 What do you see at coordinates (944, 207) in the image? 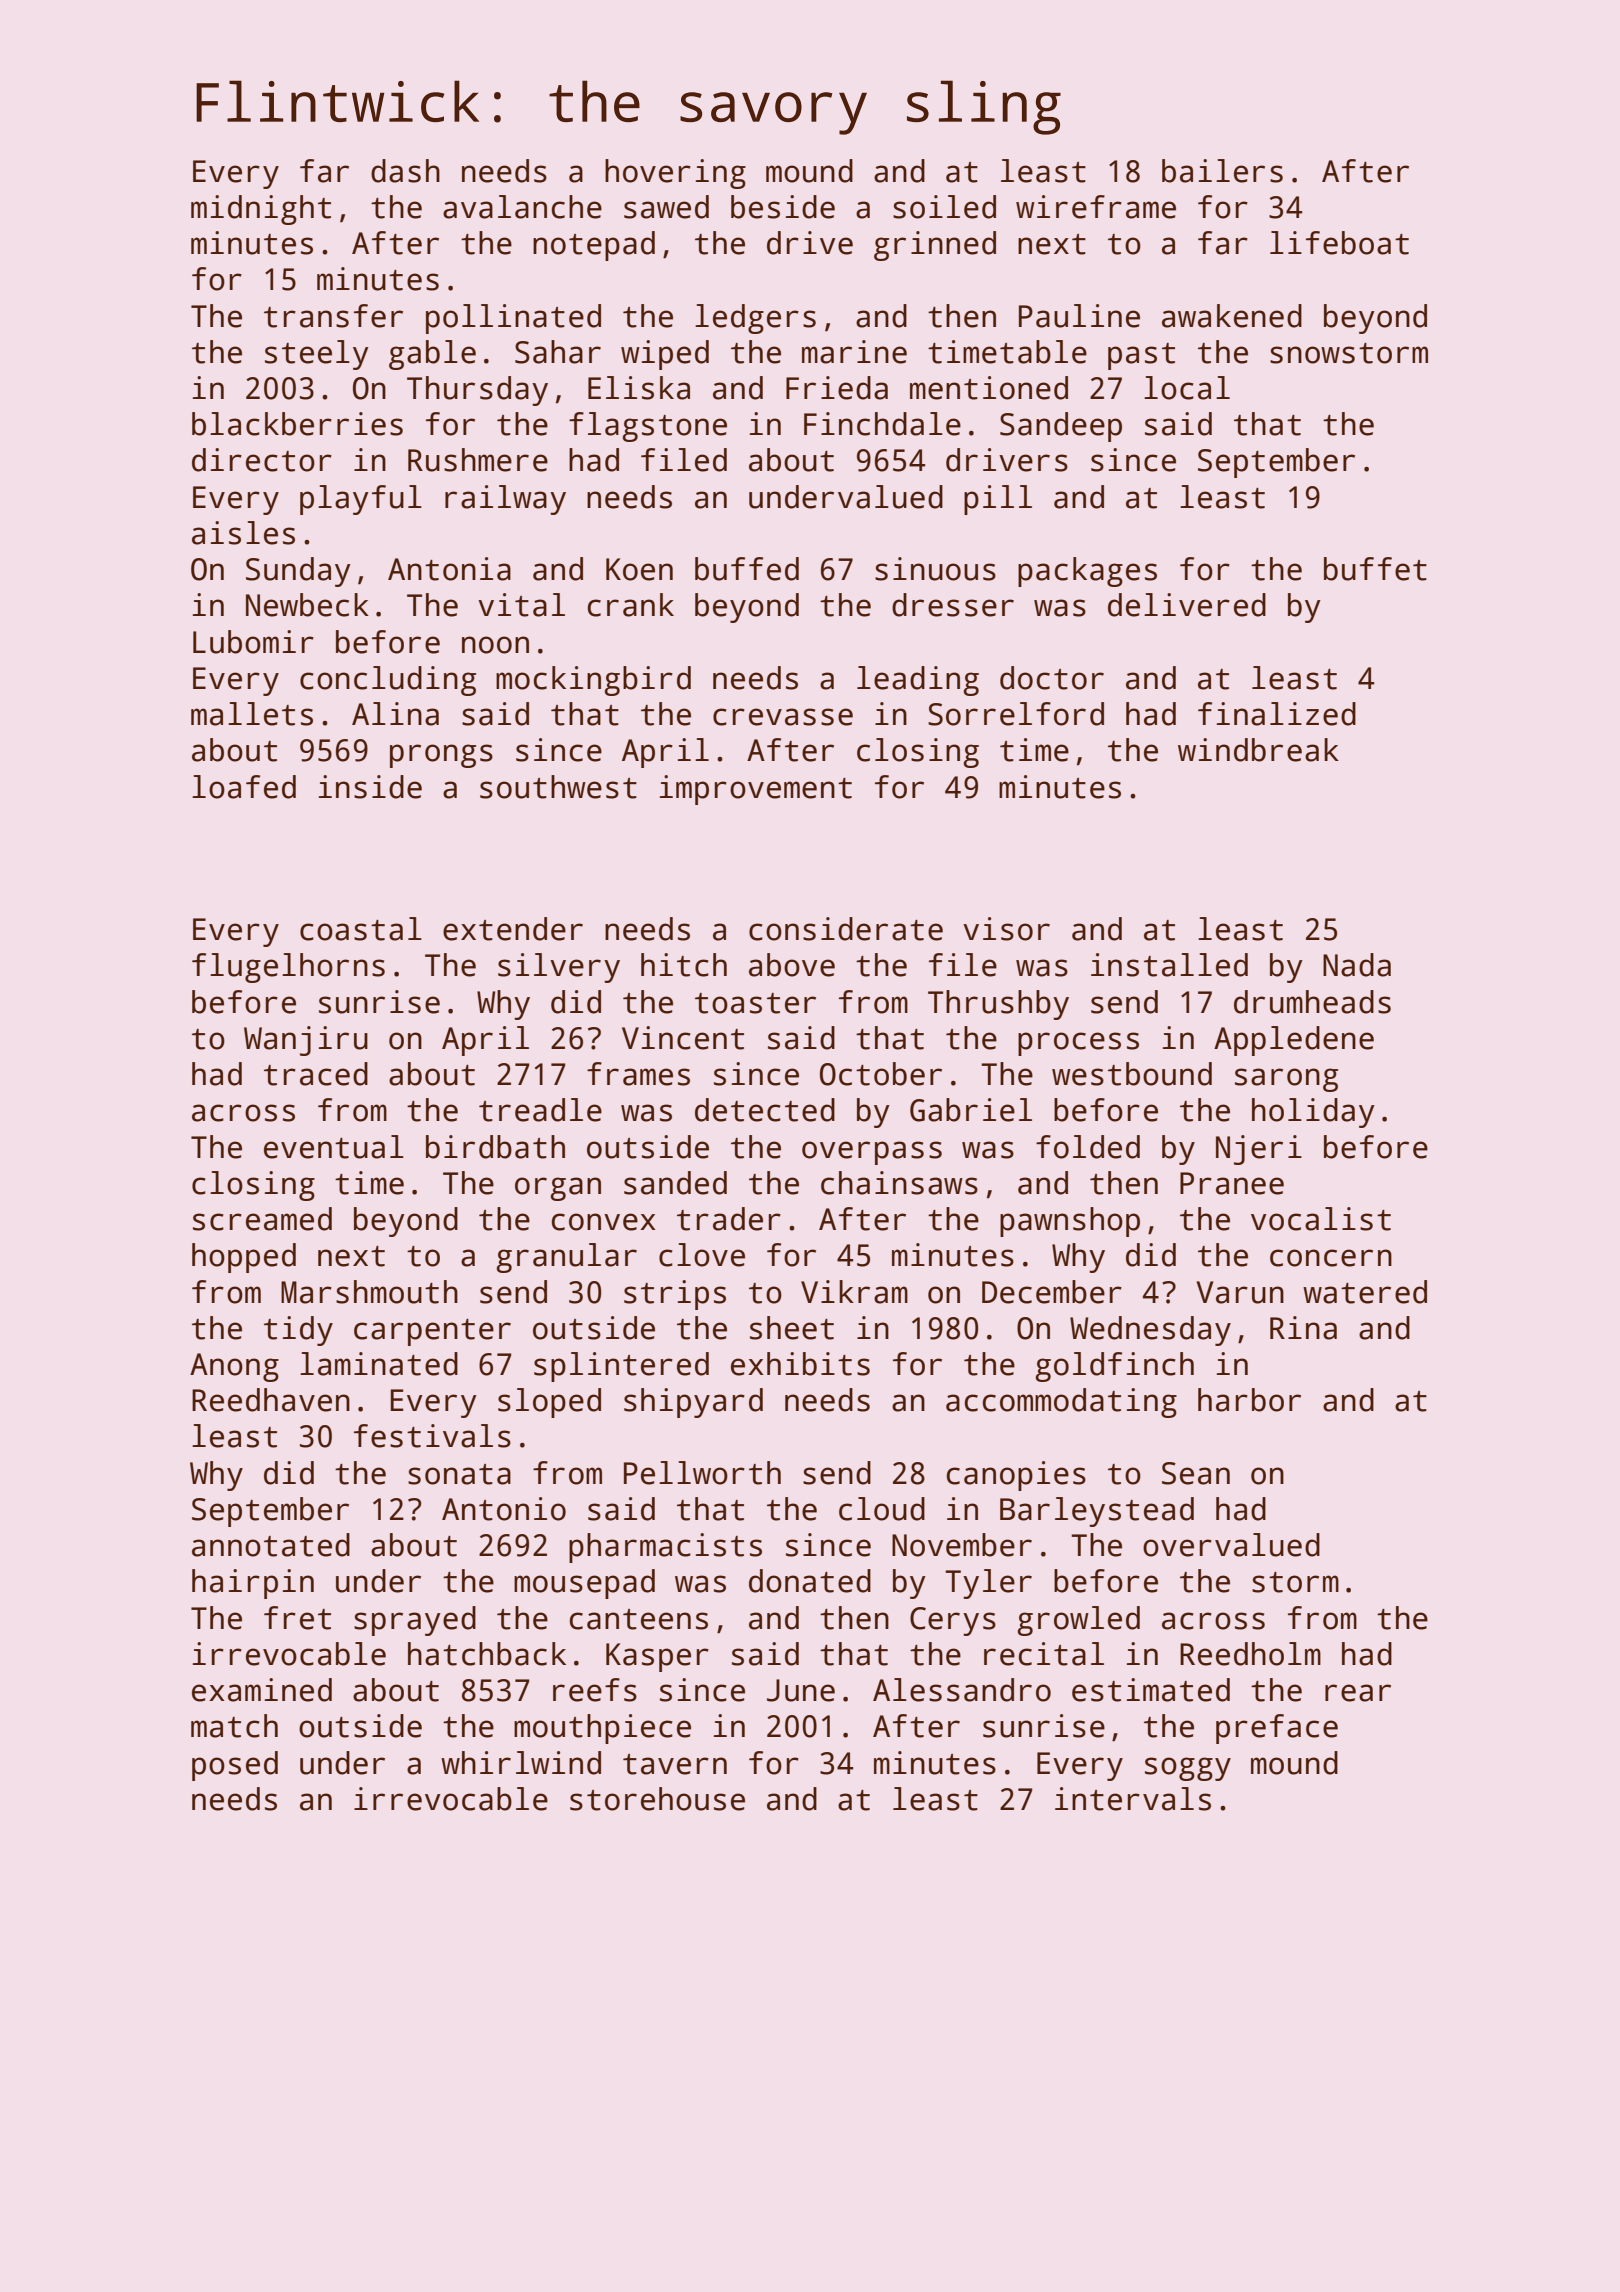
I see `soiled` at bounding box center [944, 207].
